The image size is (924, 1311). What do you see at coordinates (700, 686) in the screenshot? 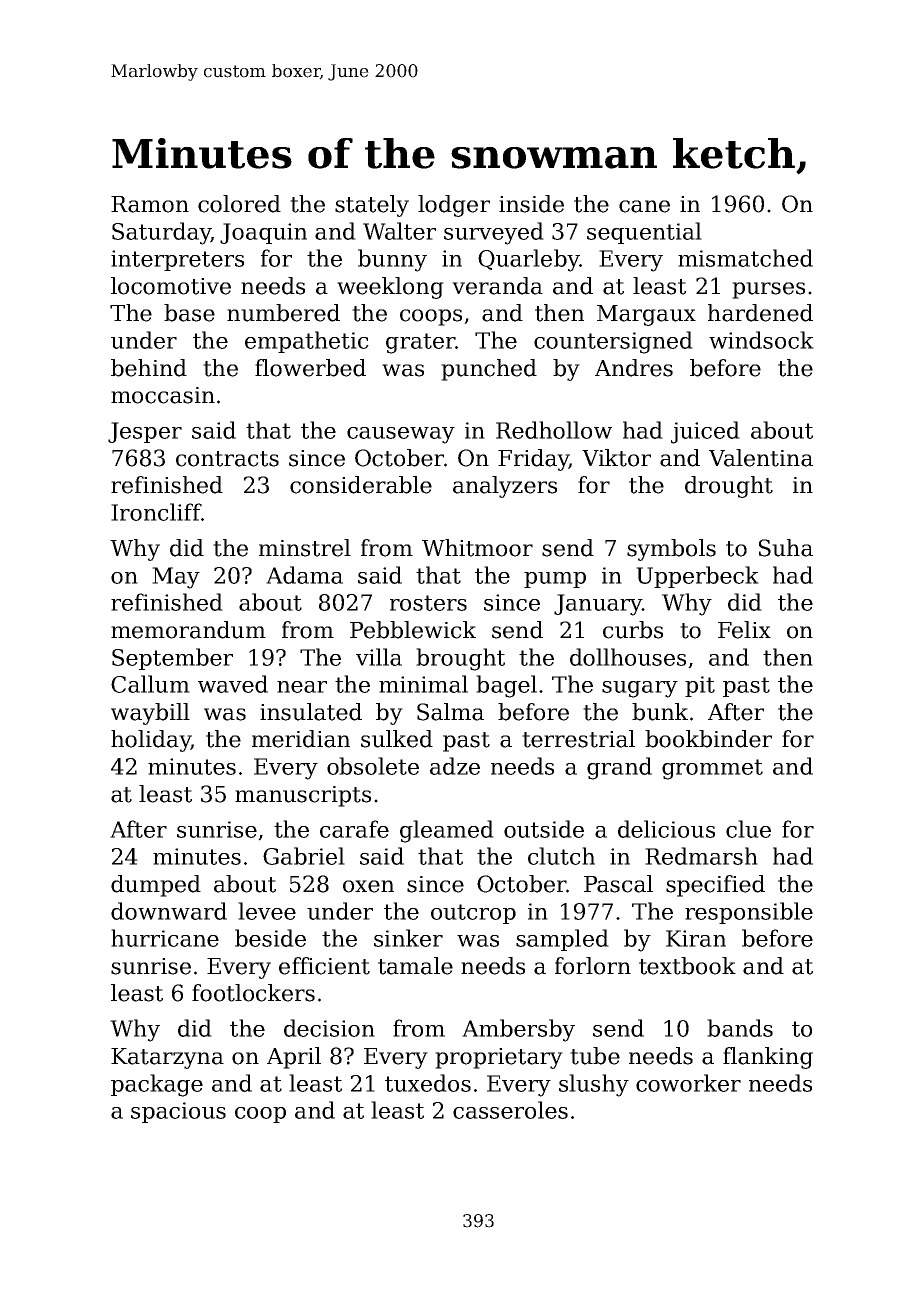
I see `pit` at bounding box center [700, 686].
